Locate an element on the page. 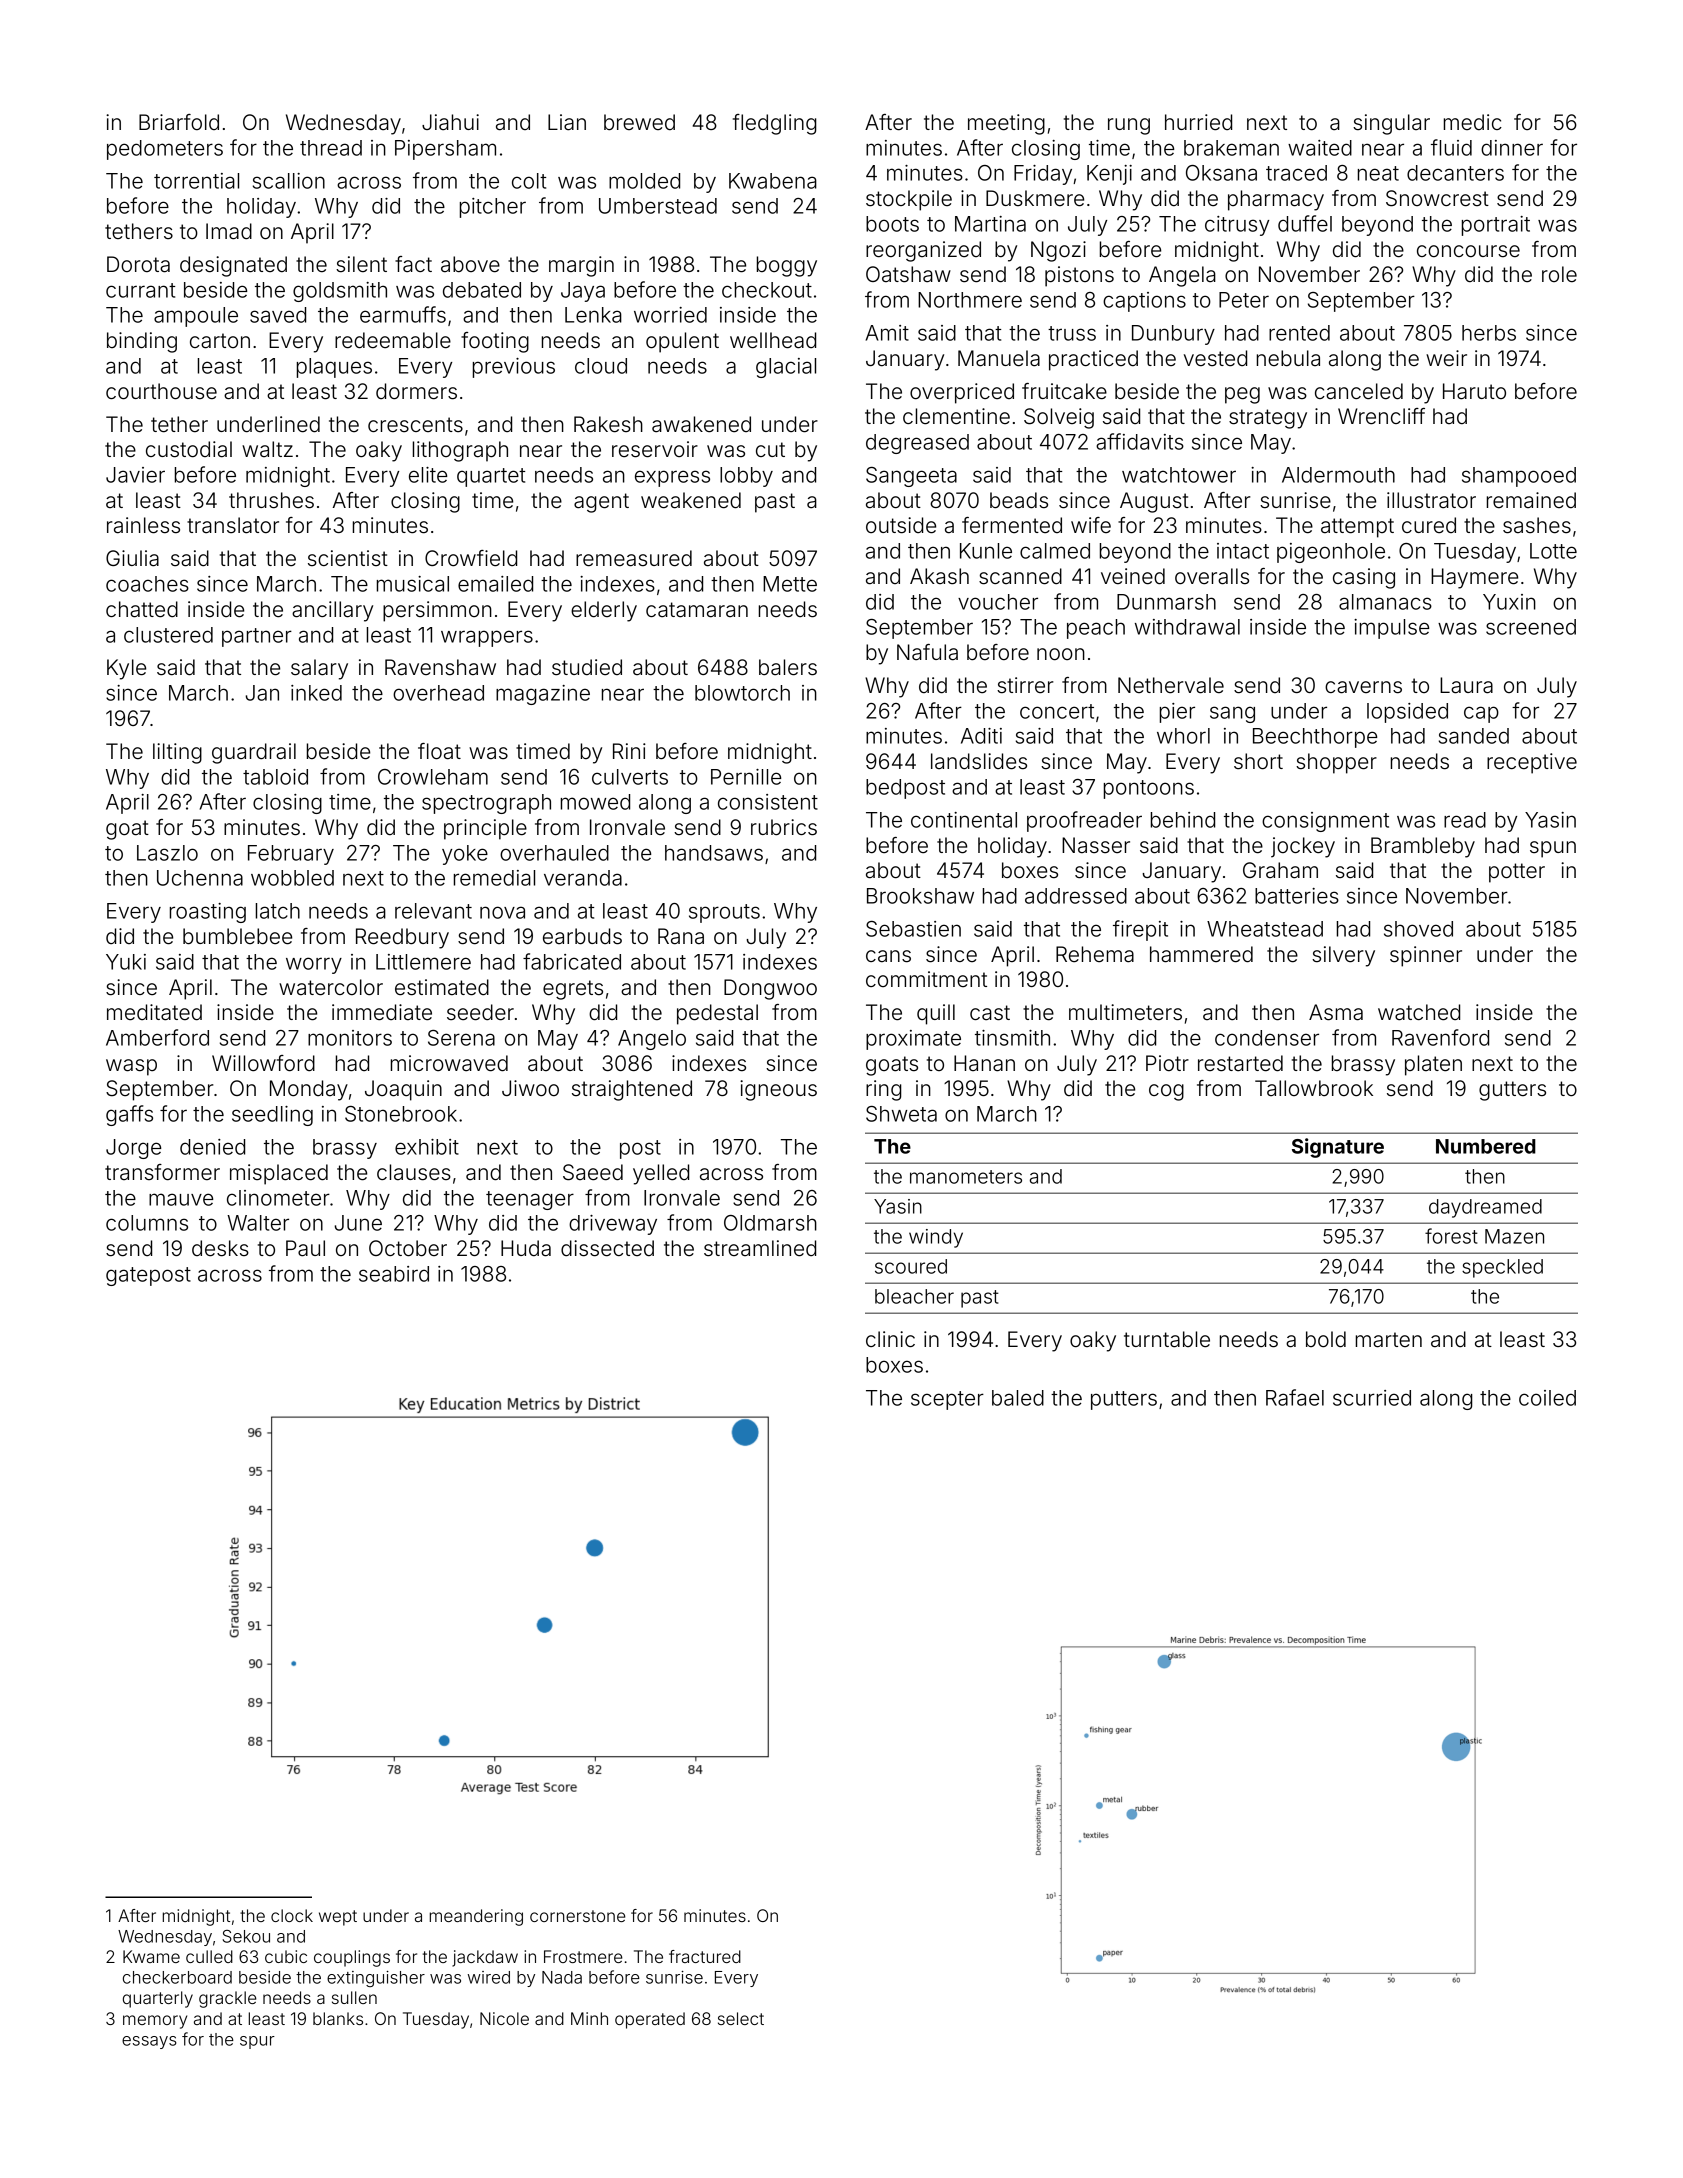 Image resolution: width=1683 pixels, height=2178 pixels. putters is located at coordinates (1124, 1400).
